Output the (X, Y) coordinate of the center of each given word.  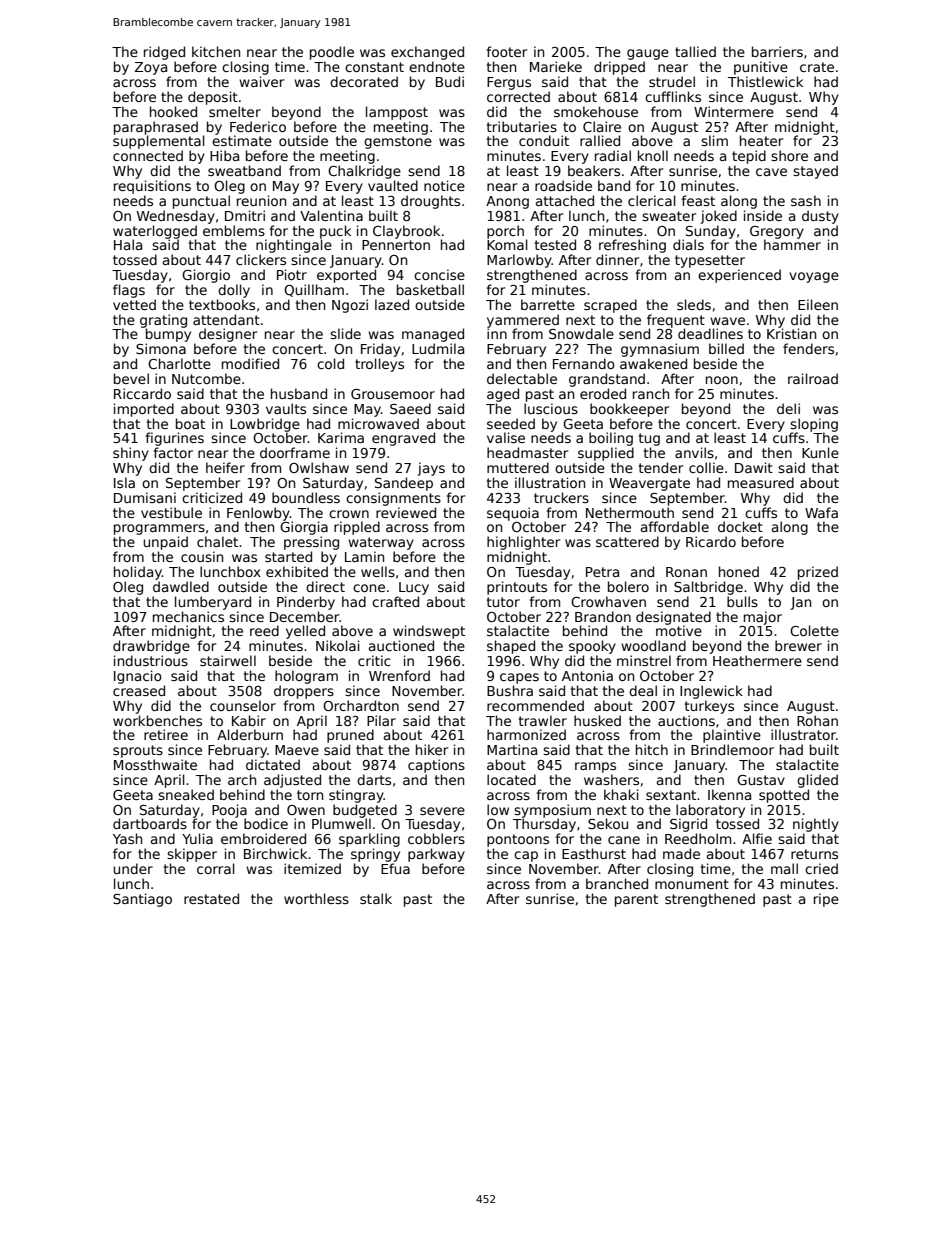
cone (369, 588)
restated (211, 898)
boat (190, 423)
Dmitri (245, 215)
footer (507, 51)
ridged (164, 53)
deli (788, 408)
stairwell (228, 660)
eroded (603, 393)
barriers (777, 51)
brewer (798, 645)
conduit (544, 140)
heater (761, 140)
